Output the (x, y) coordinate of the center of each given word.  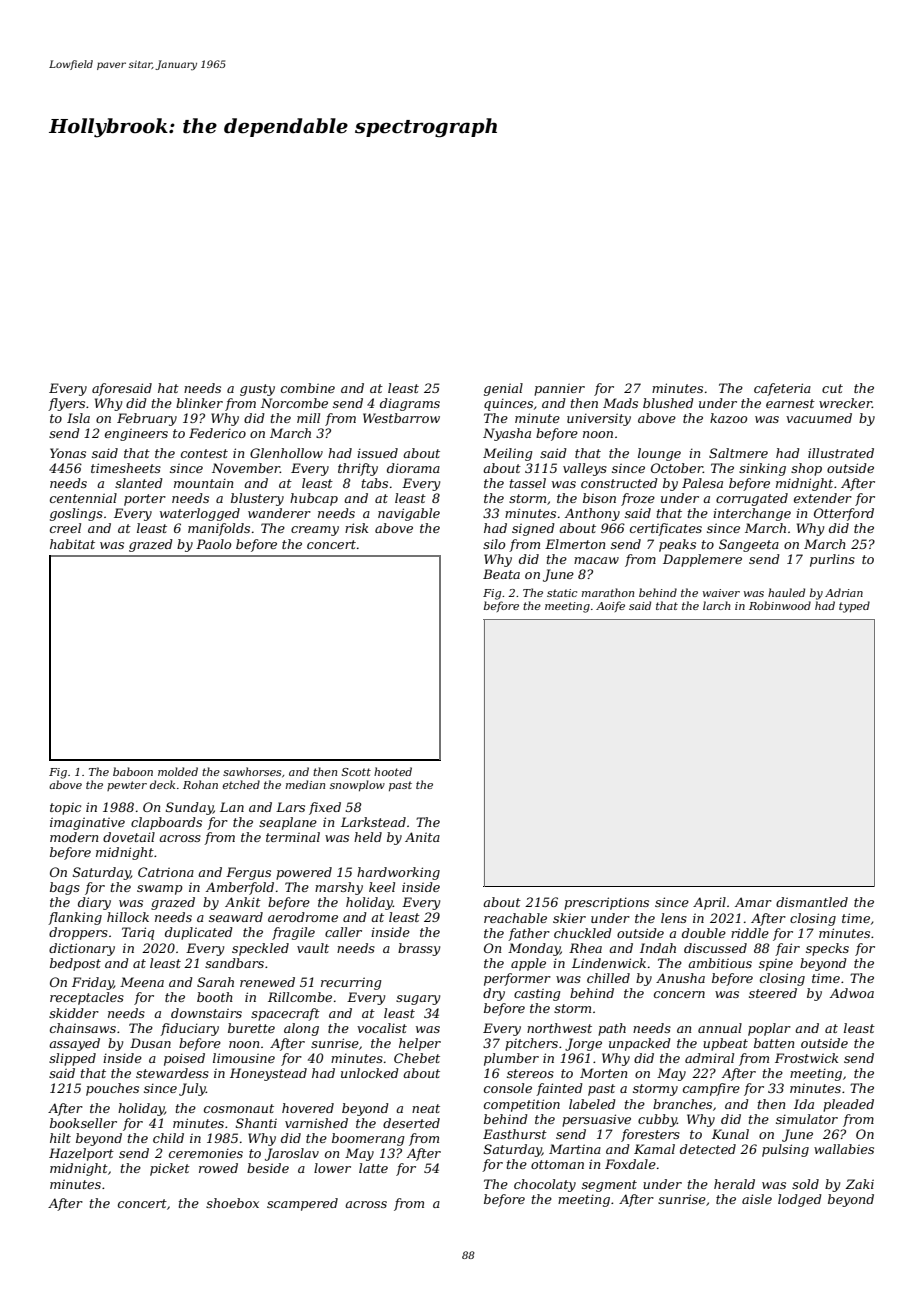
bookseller (83, 1123)
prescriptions (606, 903)
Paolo (213, 544)
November (246, 468)
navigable (409, 514)
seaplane (288, 823)
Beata (501, 574)
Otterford (844, 514)
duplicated (199, 933)
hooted (393, 771)
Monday (534, 949)
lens (674, 918)
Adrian (844, 592)
